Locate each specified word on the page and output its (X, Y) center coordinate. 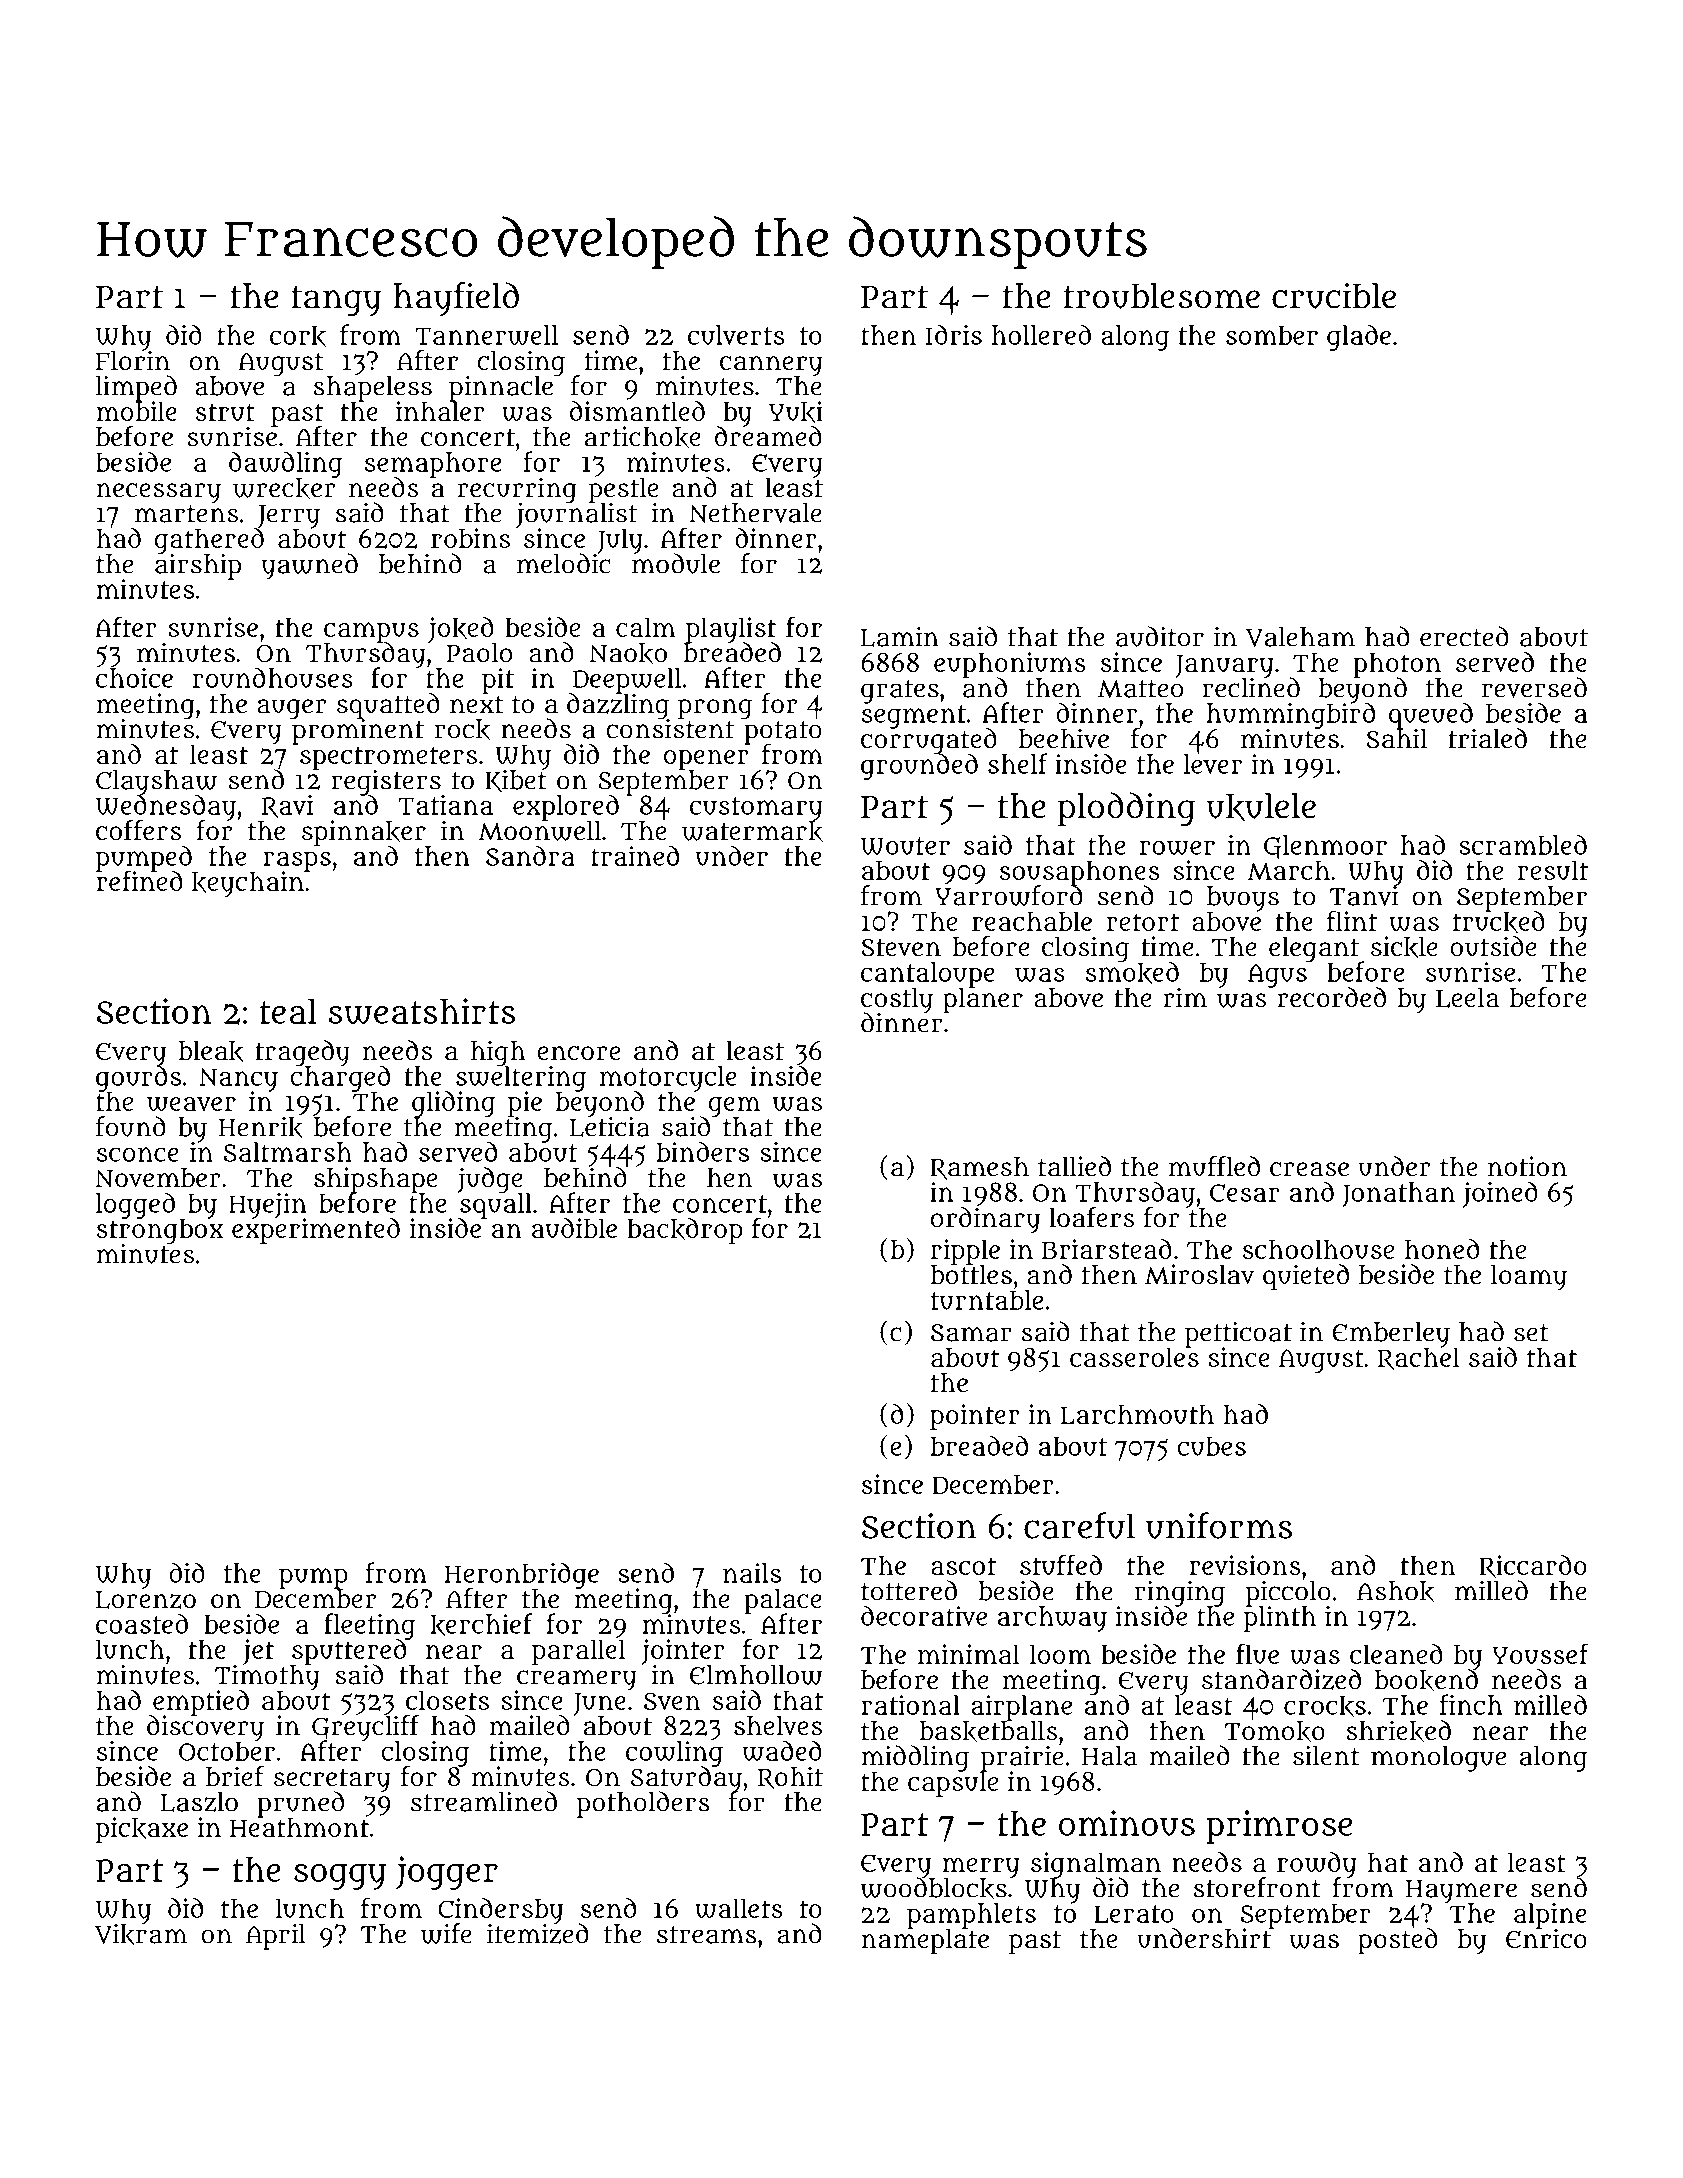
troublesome (1162, 296)
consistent (670, 729)
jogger (447, 1873)
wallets (739, 1908)
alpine (1550, 1916)
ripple (965, 1252)
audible (574, 1228)
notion (1527, 1166)
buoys (1243, 899)
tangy (336, 301)
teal (288, 1011)
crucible (1334, 296)
